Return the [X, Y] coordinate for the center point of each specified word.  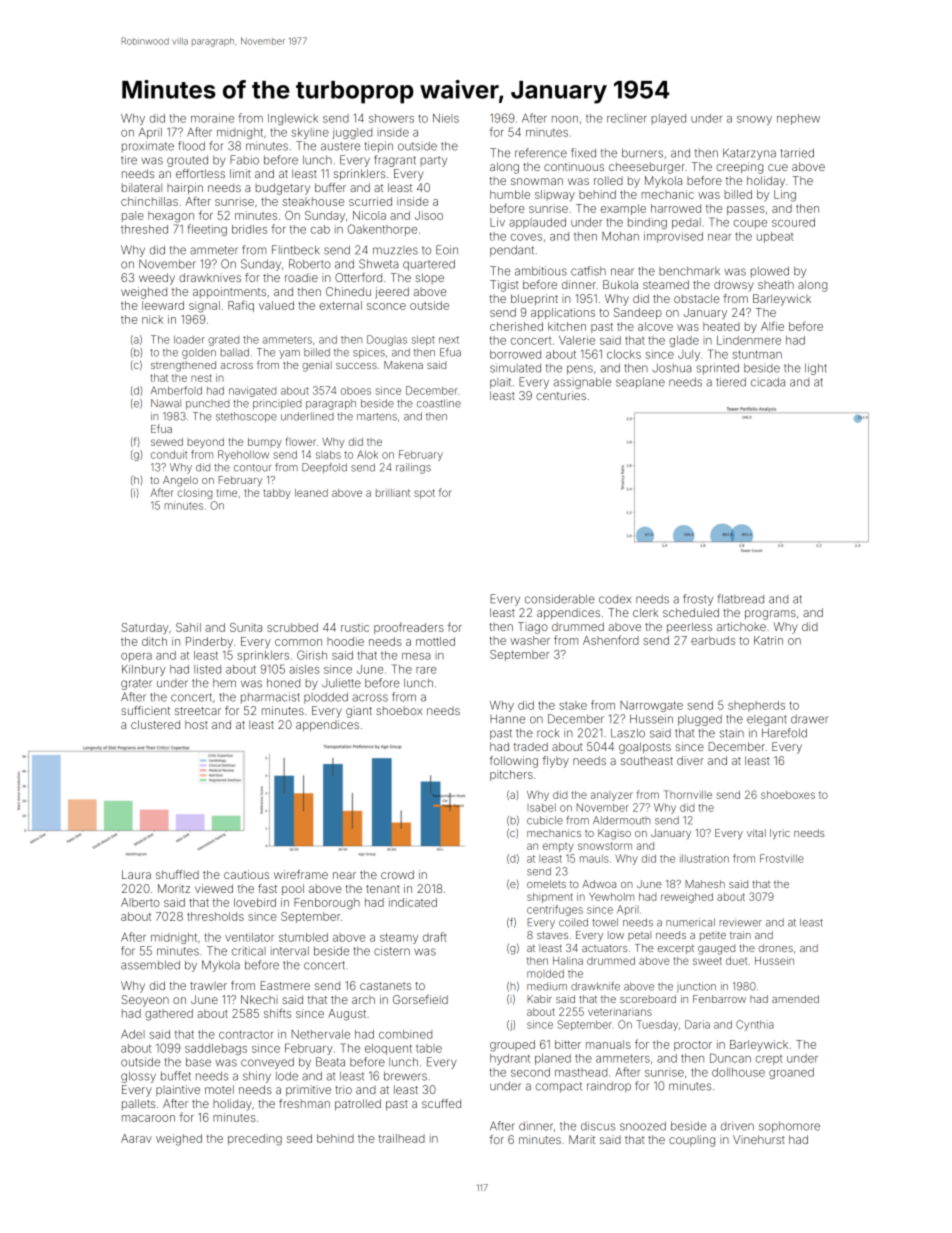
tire [129, 160]
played [669, 119]
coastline [439, 403]
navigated [252, 391]
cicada [768, 382]
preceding [255, 1140]
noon [565, 119]
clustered [155, 724]
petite [713, 936]
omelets [546, 884]
